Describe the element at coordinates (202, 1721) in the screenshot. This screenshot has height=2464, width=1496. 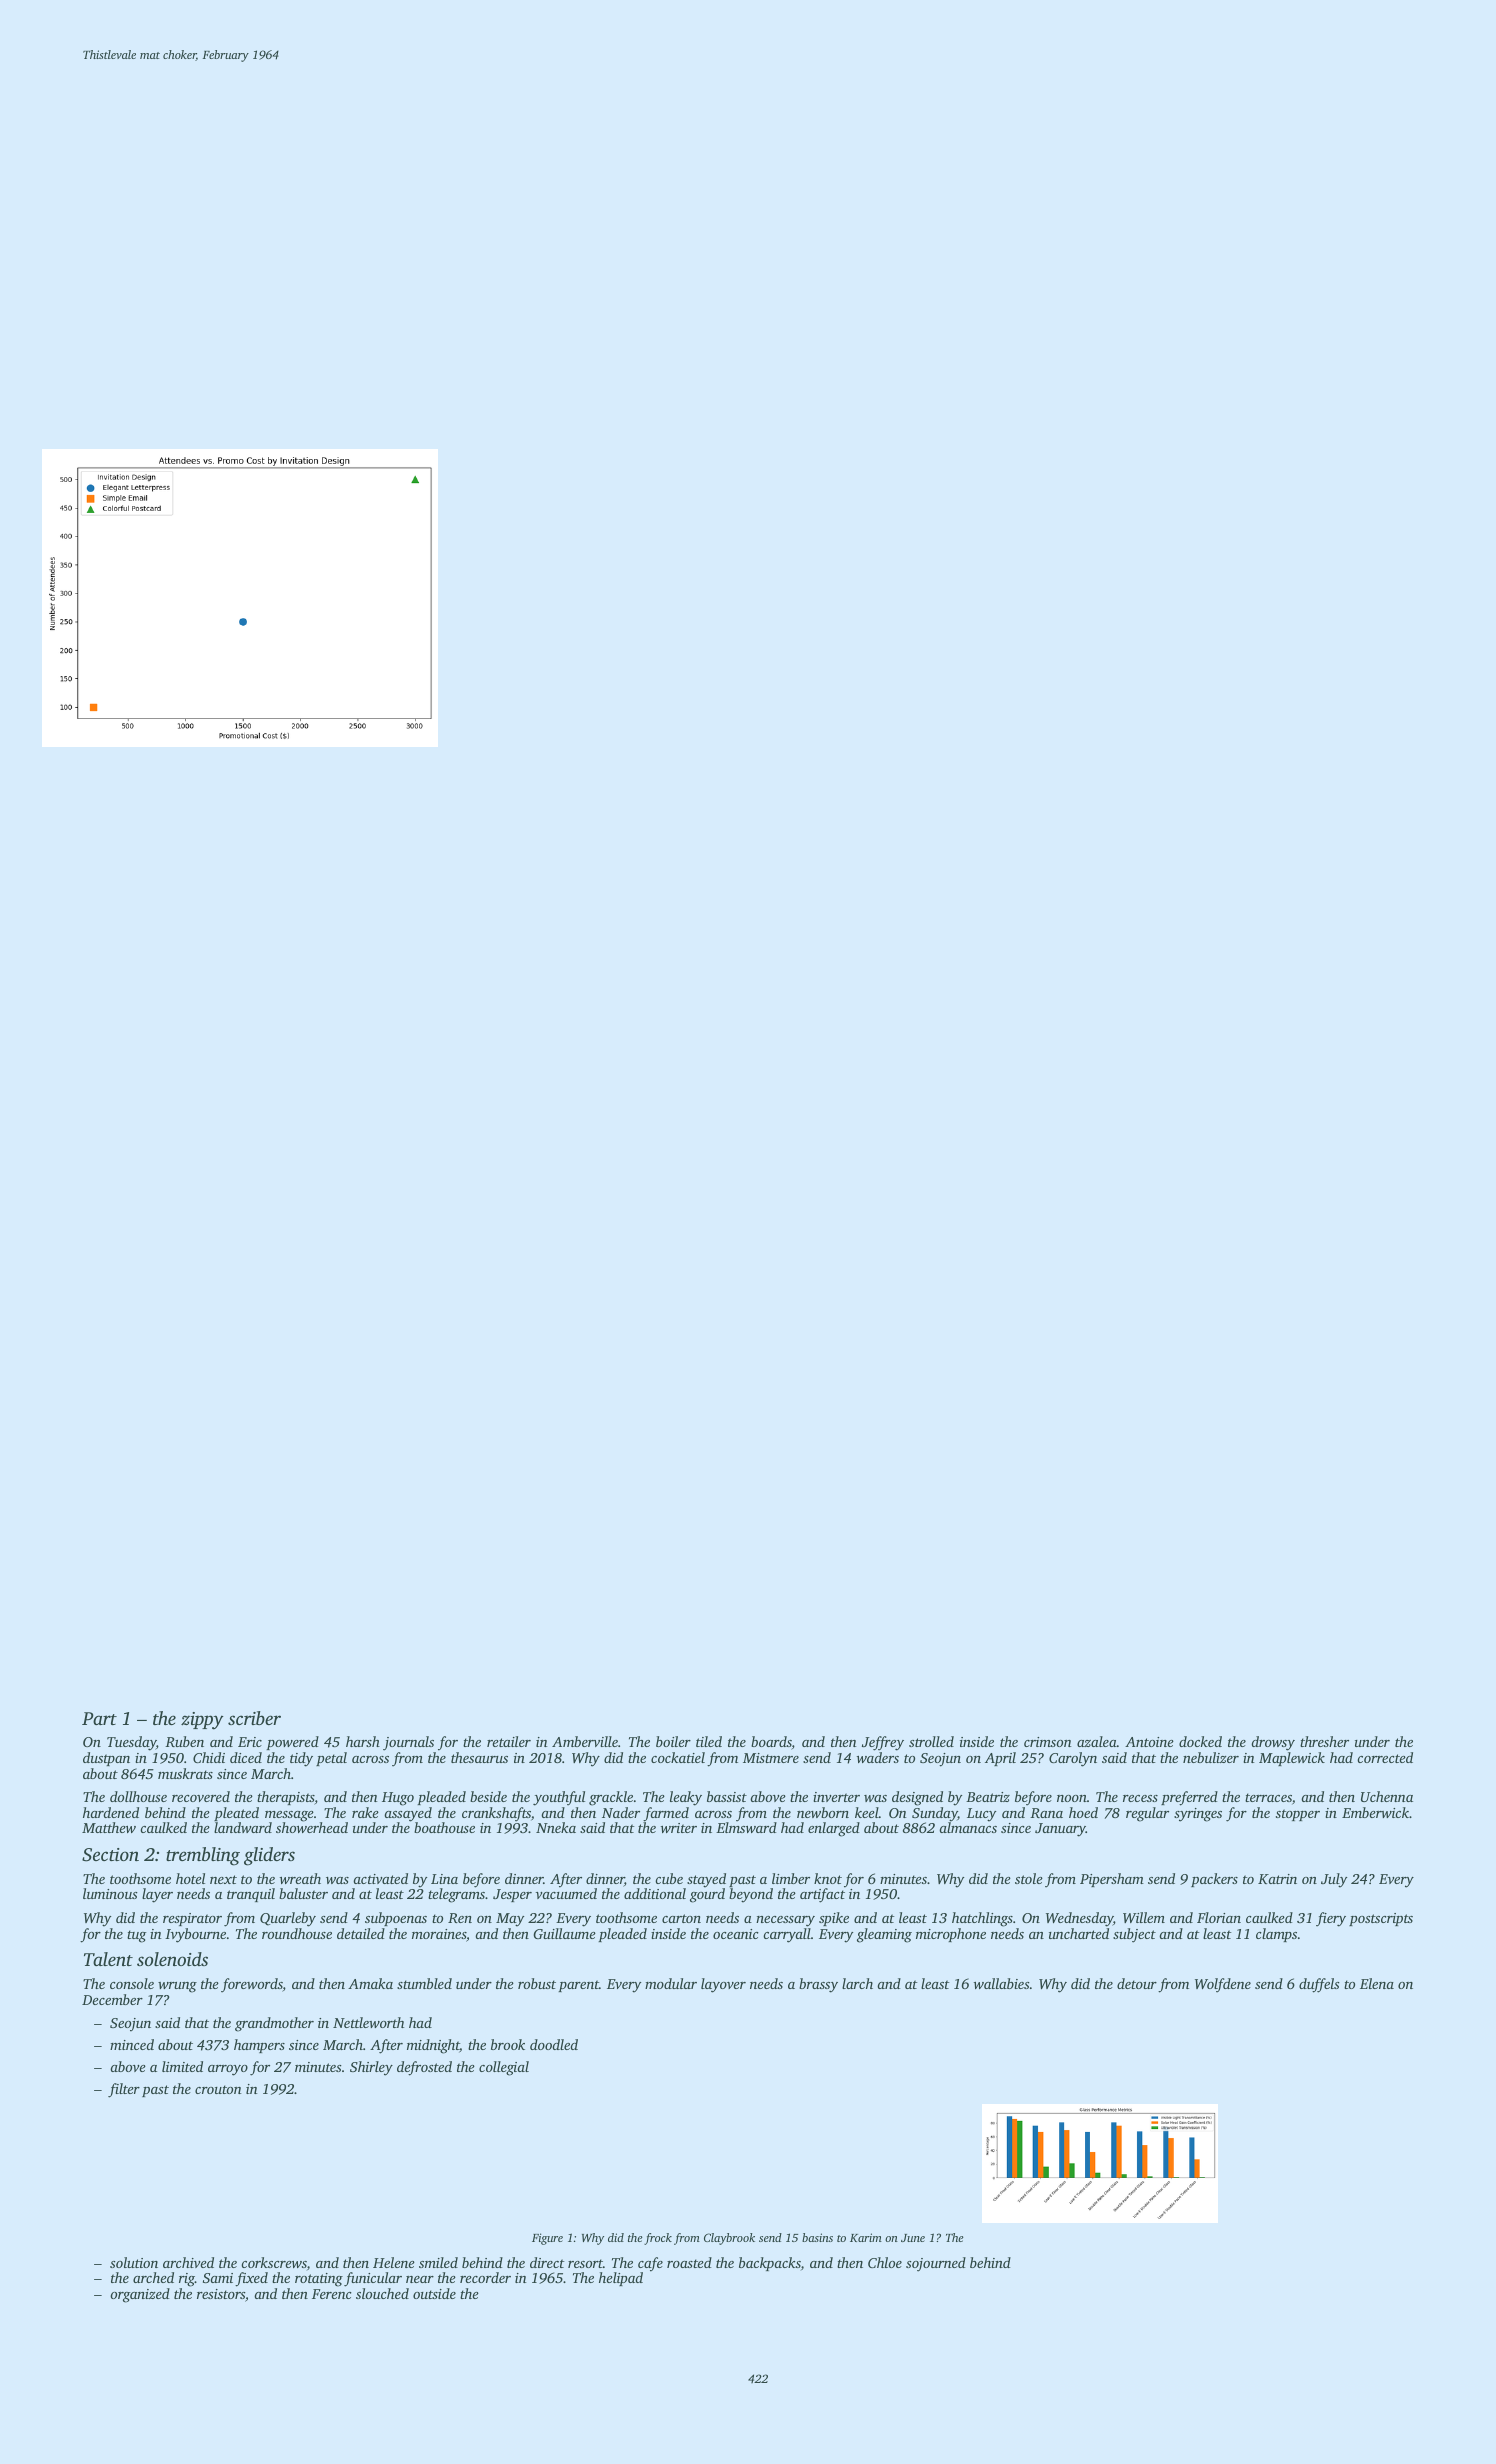
I see `zippy` at that location.
